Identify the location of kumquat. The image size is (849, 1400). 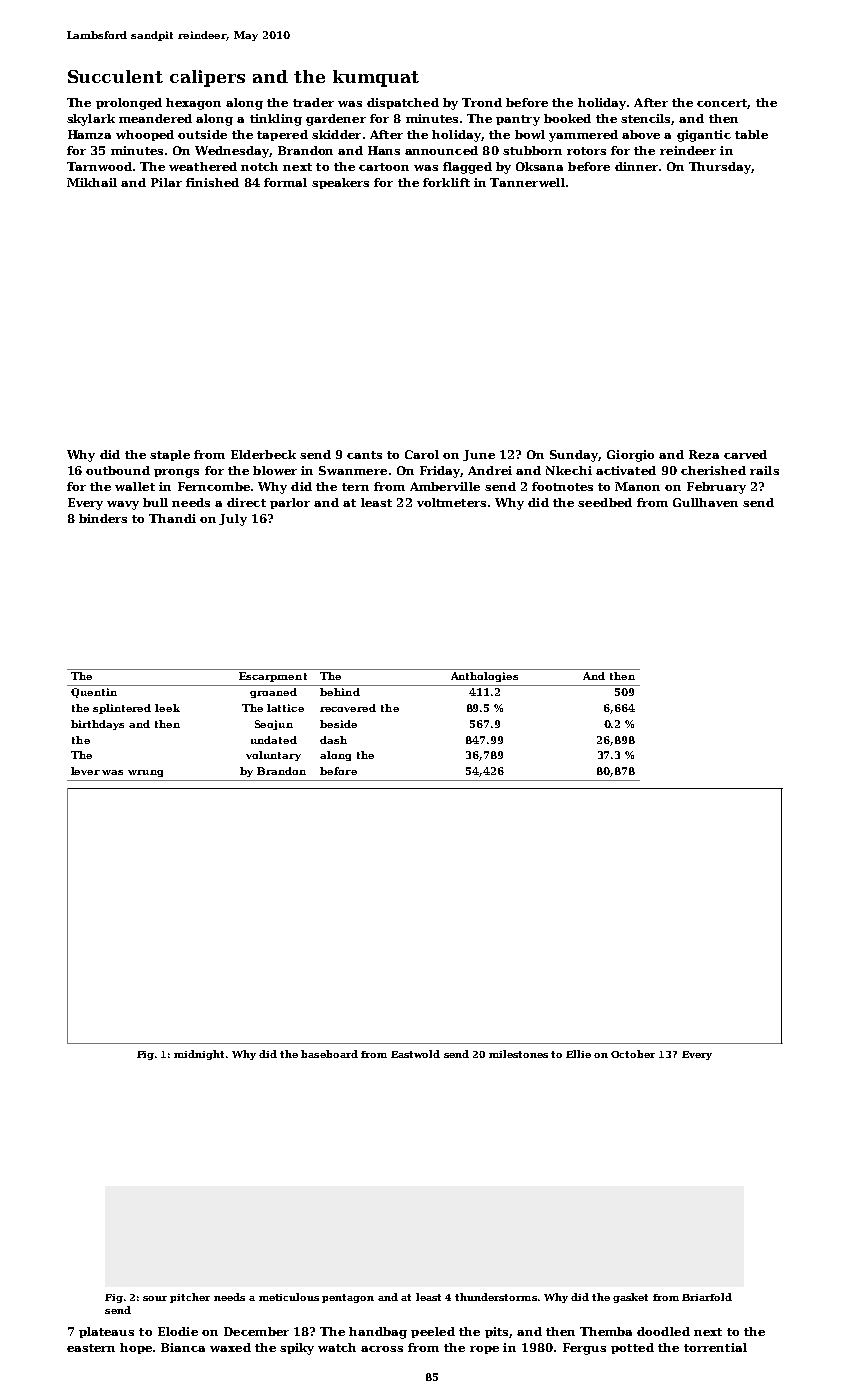
(376, 78).
